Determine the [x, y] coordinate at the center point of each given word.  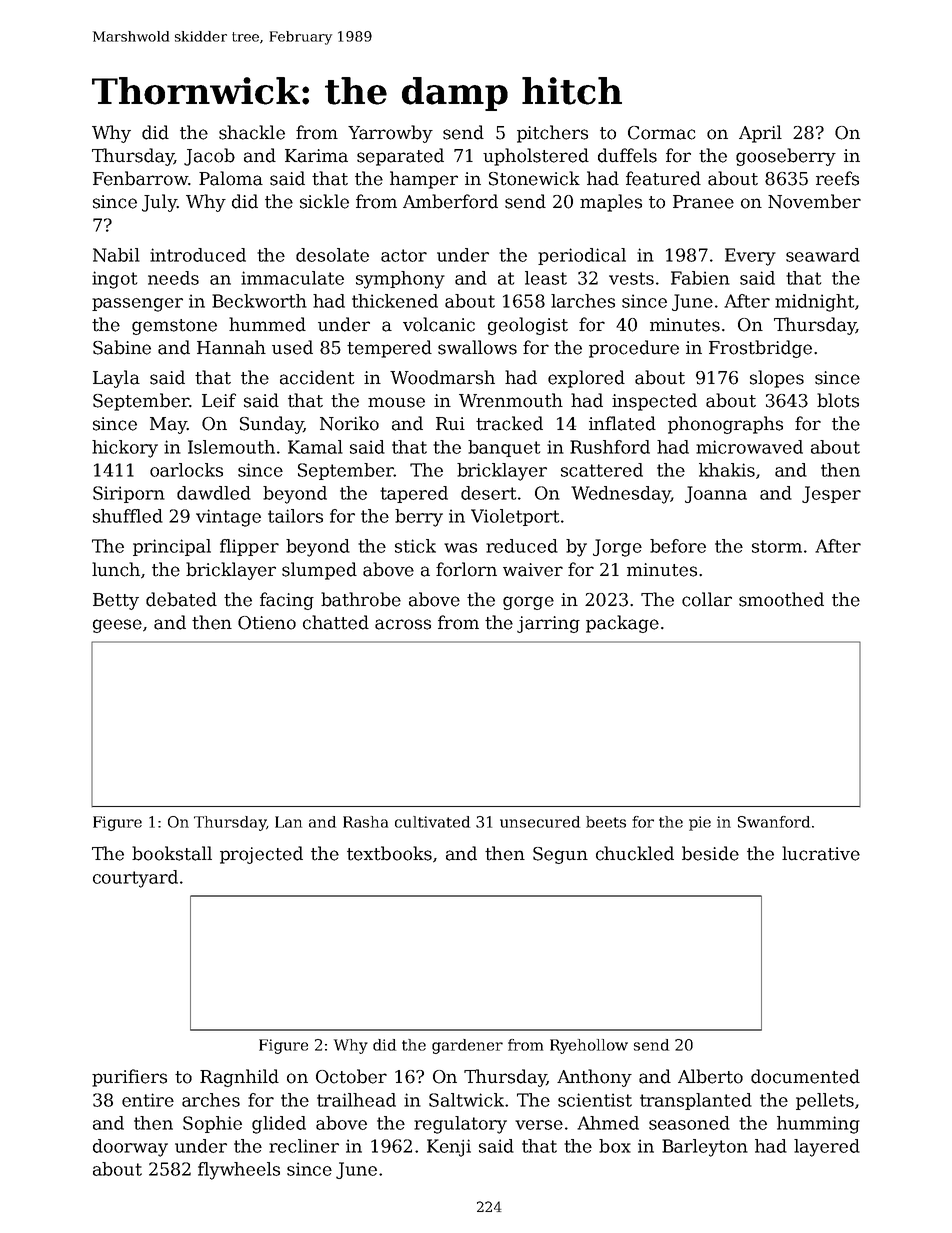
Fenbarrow [140, 178]
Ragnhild [239, 1078]
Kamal [315, 447]
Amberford [450, 201]
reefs [837, 178]
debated [181, 599]
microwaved [749, 447]
